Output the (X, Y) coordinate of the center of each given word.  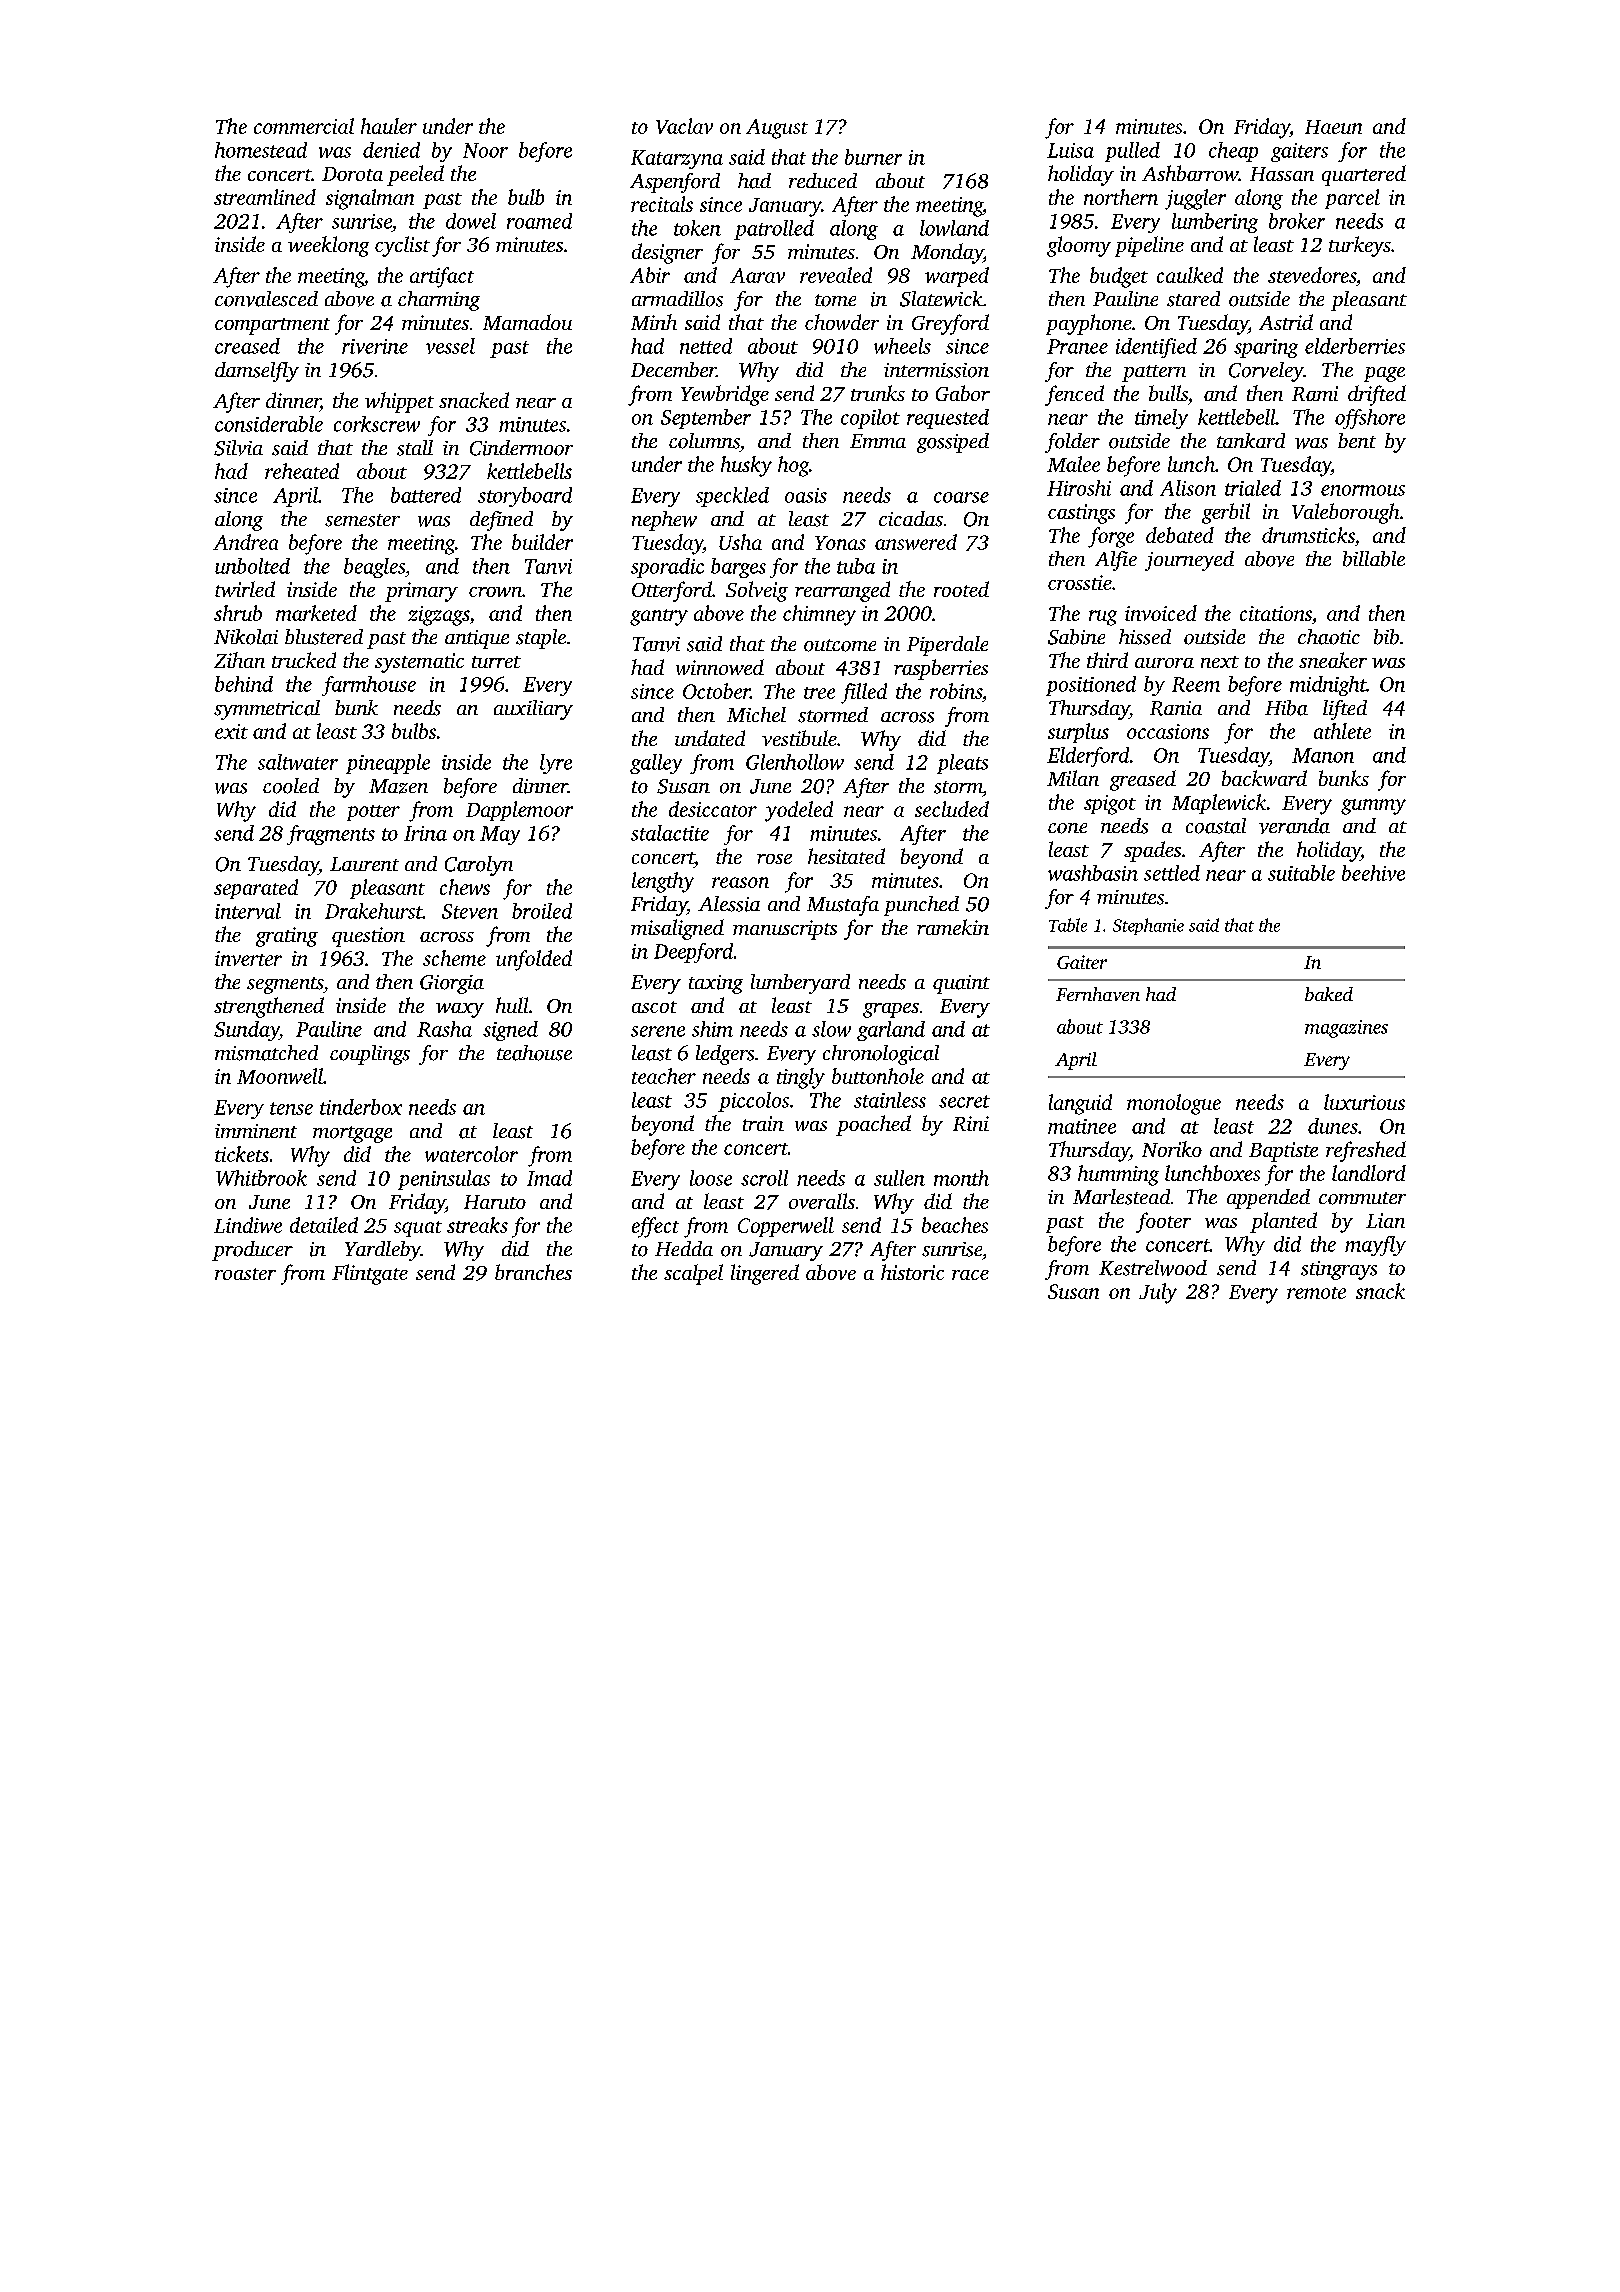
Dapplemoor (519, 811)
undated (710, 738)
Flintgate (370, 1274)
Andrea (245, 542)
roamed (539, 221)
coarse (961, 497)
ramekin (953, 927)
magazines (1346, 1029)
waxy (460, 1010)
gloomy (1079, 246)
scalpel (693, 1274)
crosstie (1080, 582)
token (697, 228)
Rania (1176, 708)
